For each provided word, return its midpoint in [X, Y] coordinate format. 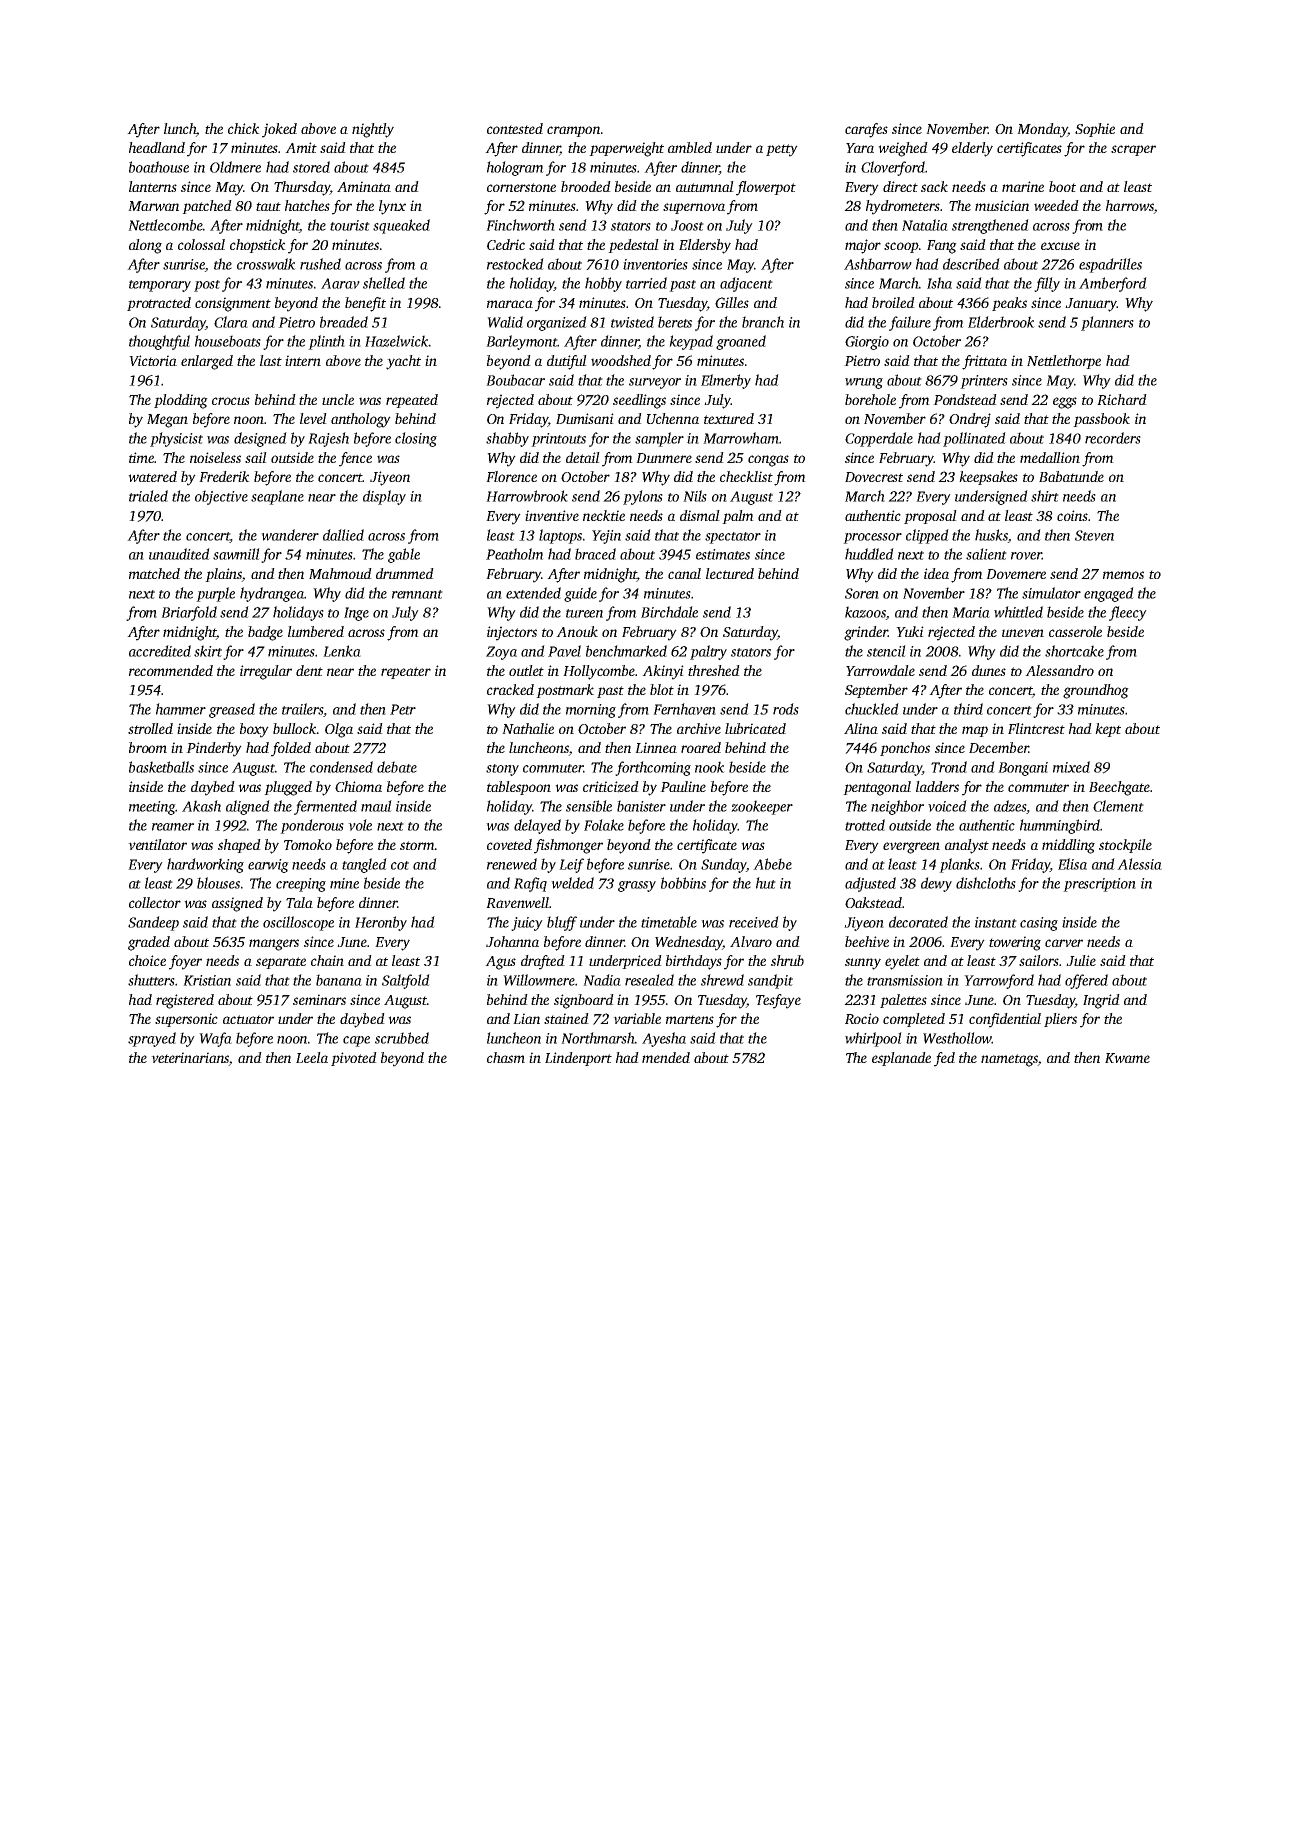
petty [782, 150]
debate [397, 767]
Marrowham [741, 438]
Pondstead [965, 399]
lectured [730, 573]
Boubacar [515, 380]
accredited [160, 651]
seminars [319, 999]
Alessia [1139, 864]
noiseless [215, 457]
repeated [412, 401]
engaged [1109, 594]
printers [984, 382]
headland [157, 147]
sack [934, 186]
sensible [589, 806]
